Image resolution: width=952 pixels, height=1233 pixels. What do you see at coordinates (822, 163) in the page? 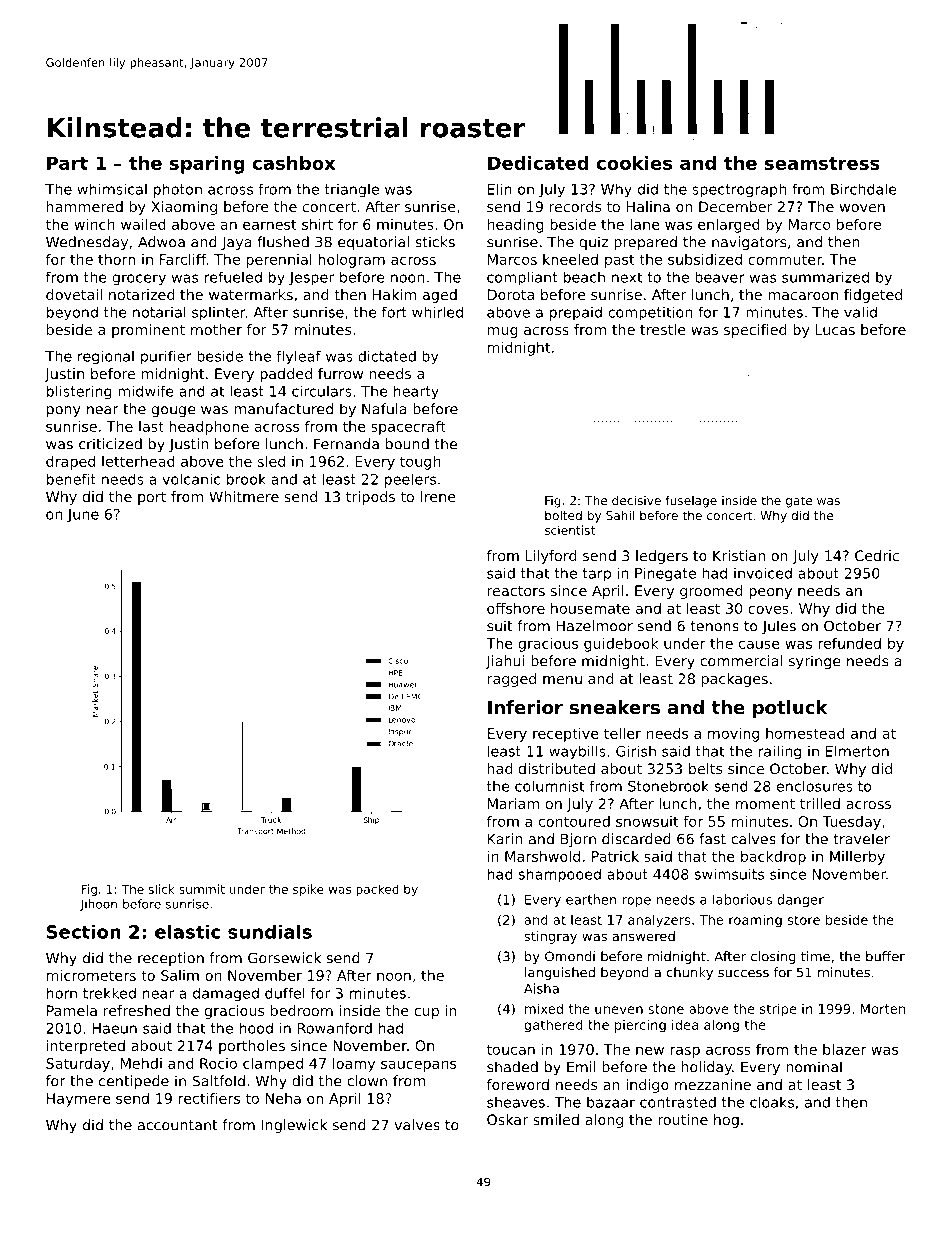
I see `seamstress` at bounding box center [822, 163].
